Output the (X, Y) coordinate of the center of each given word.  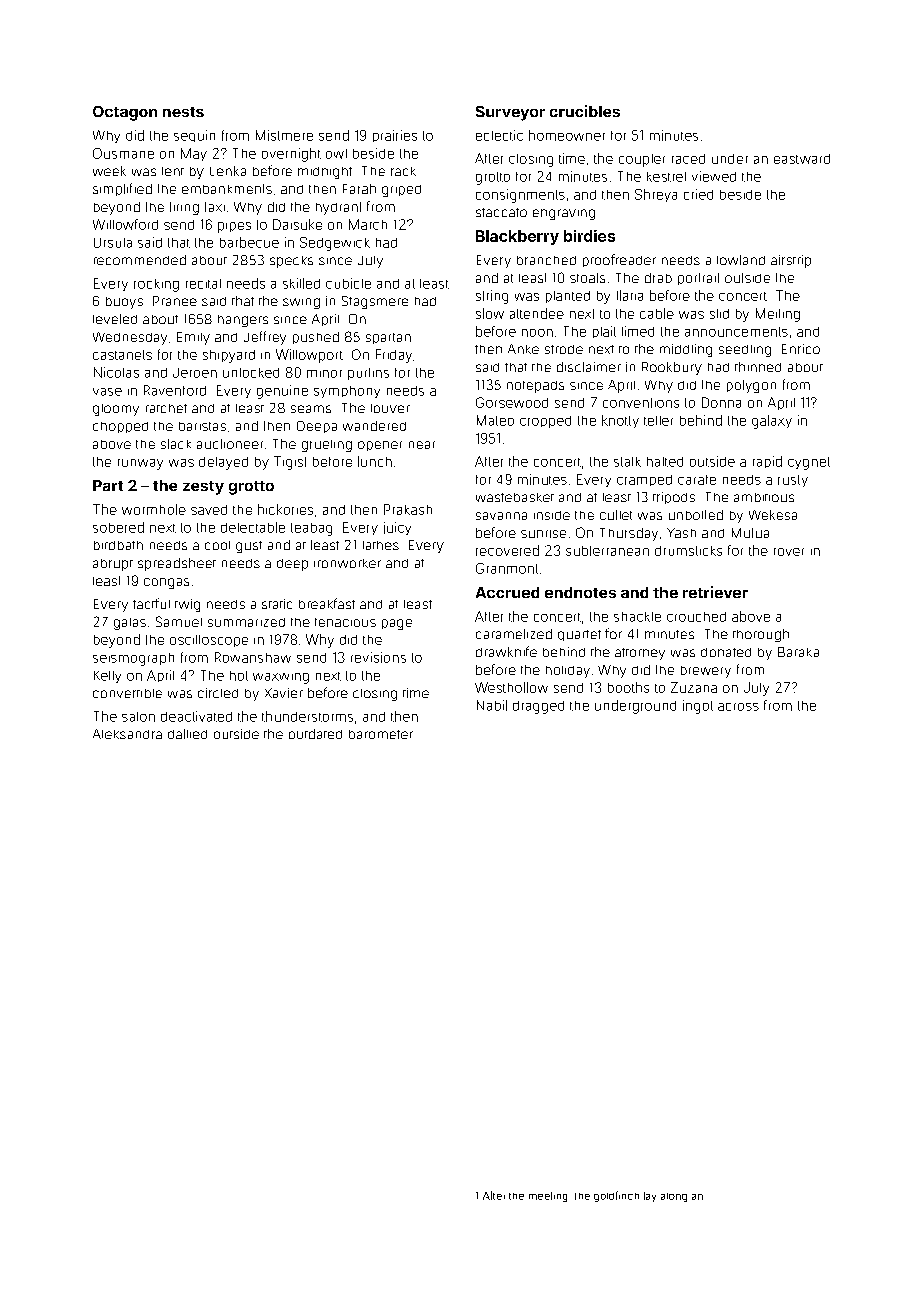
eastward (802, 159)
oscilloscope (209, 641)
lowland (741, 260)
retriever (715, 592)
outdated (315, 734)
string (492, 297)
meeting (548, 1197)
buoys (124, 303)
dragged (538, 707)
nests (183, 112)
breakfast (327, 603)
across (738, 707)
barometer (381, 734)
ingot (698, 707)
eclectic (499, 135)
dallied (187, 734)
